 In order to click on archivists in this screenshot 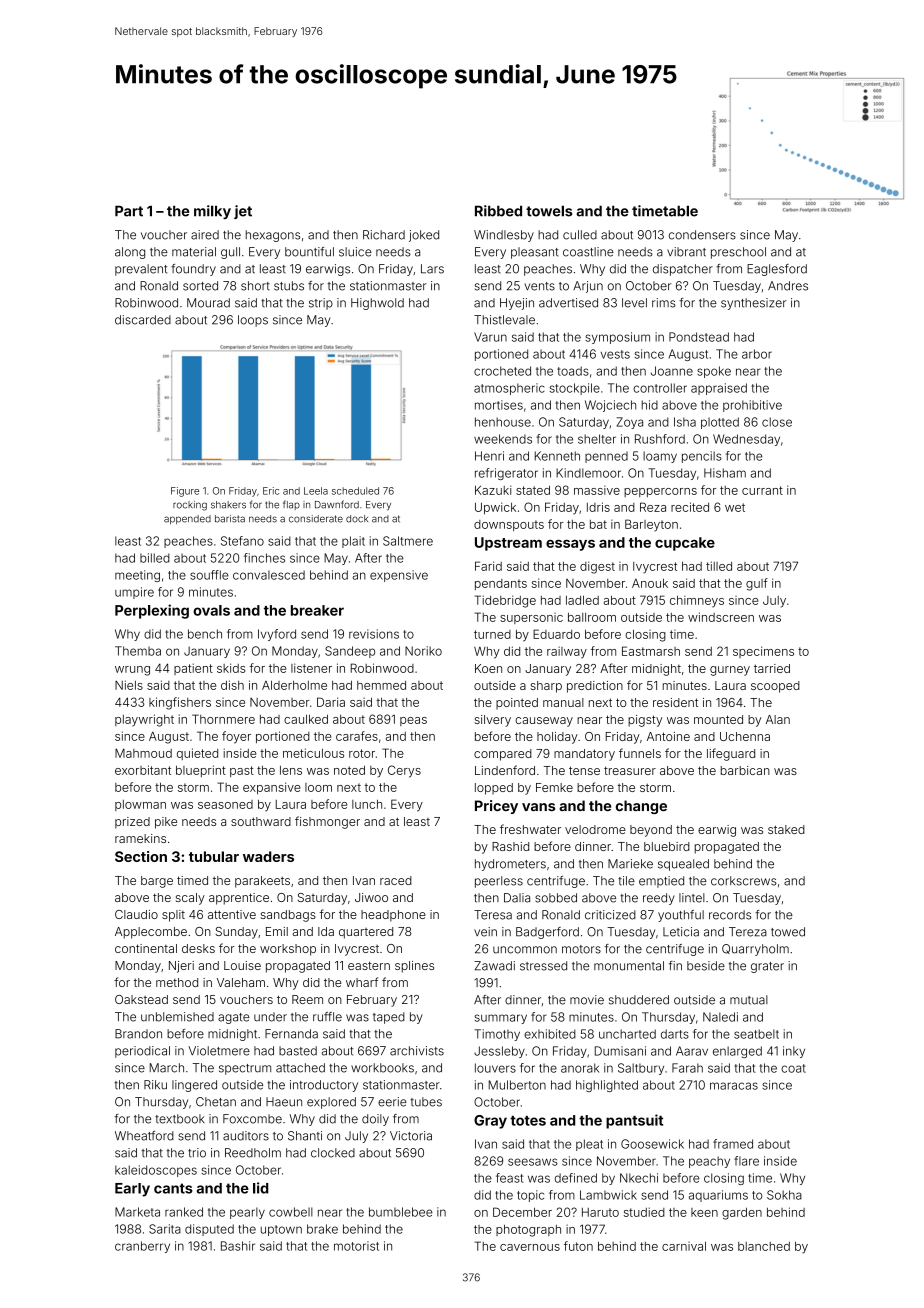, I will do `click(417, 1051)`.
